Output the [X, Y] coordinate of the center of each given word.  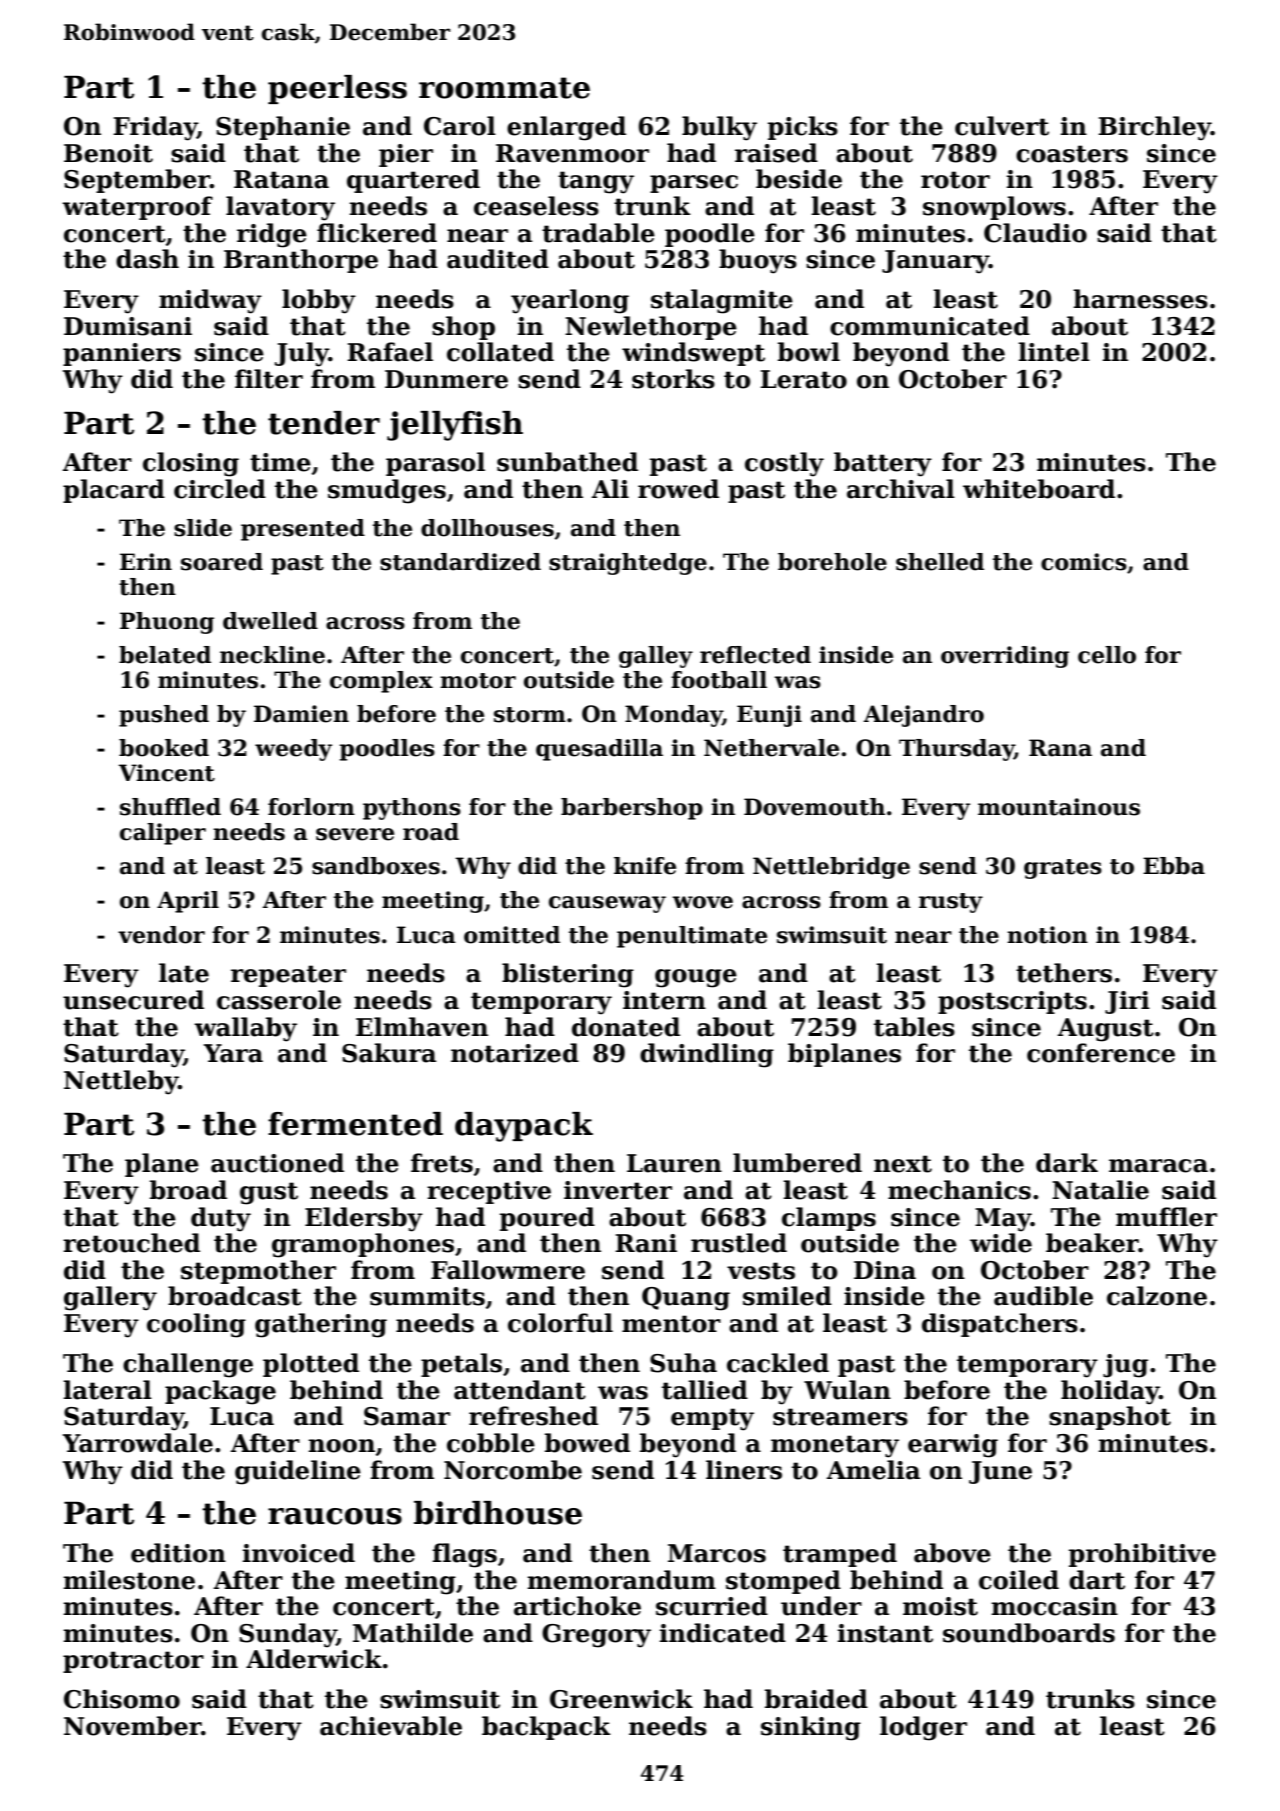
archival [901, 489]
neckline [272, 655]
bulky [719, 128]
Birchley [1154, 128]
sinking [811, 1728]
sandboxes [376, 866]
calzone [1157, 1296]
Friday [155, 128]
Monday [674, 716]
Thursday [956, 750]
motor [478, 681]
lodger [923, 1728]
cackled [778, 1363]
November [133, 1726]
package [220, 1392]
